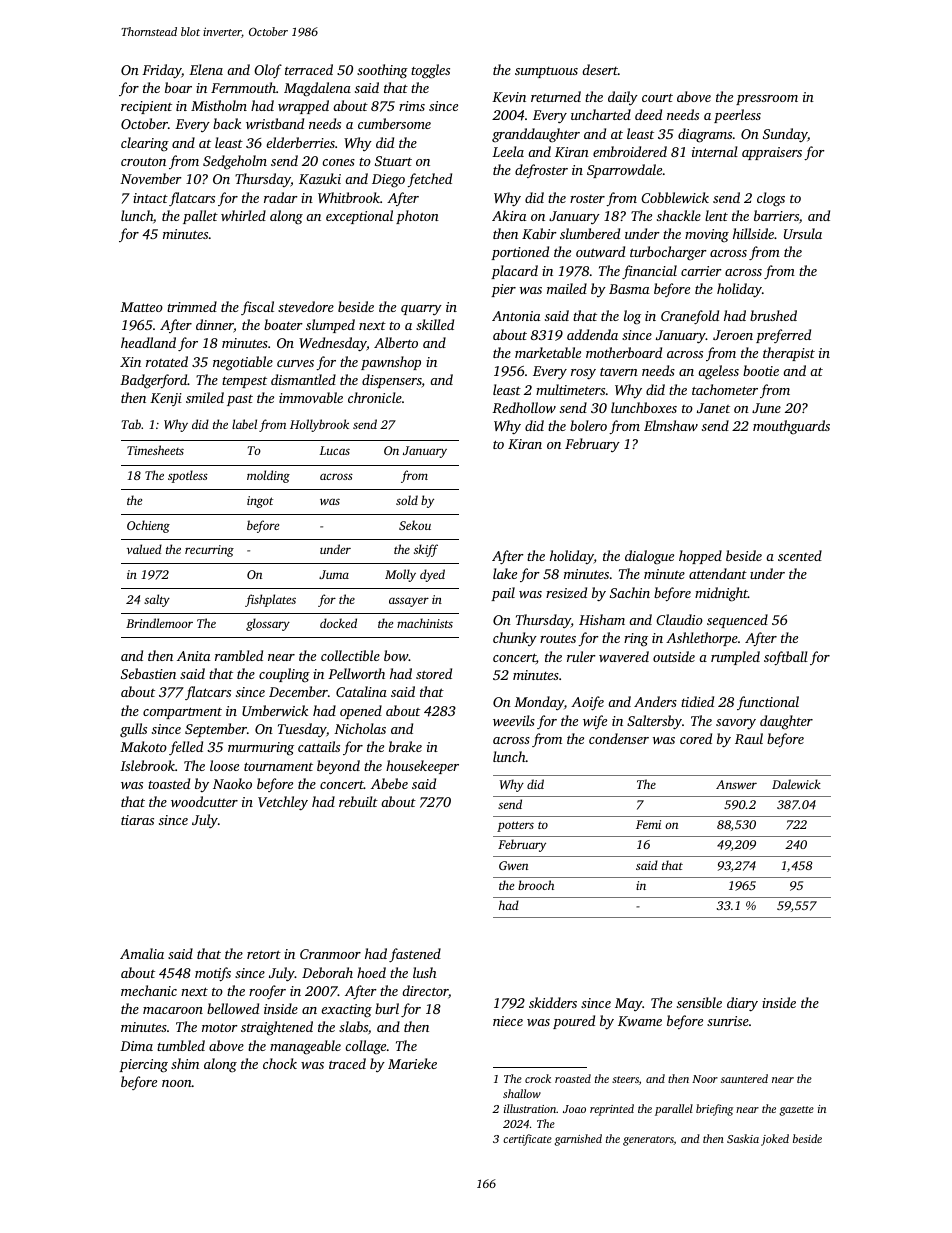 This screenshot has height=1233, width=952. What do you see at coordinates (578, 1140) in the screenshot?
I see `garnished` at bounding box center [578, 1140].
